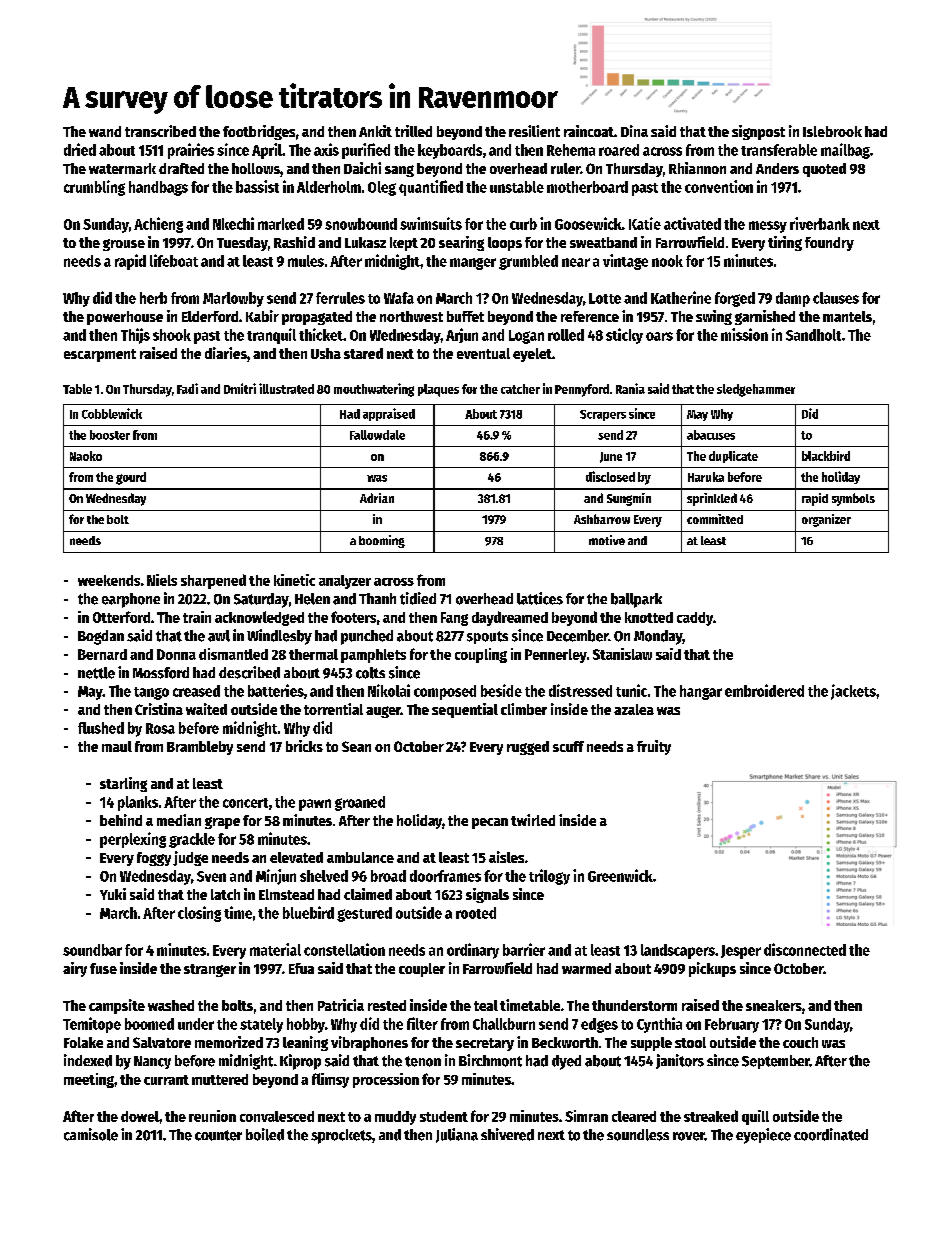  What do you see at coordinates (360, 857) in the document?
I see `ambulance` at bounding box center [360, 857].
